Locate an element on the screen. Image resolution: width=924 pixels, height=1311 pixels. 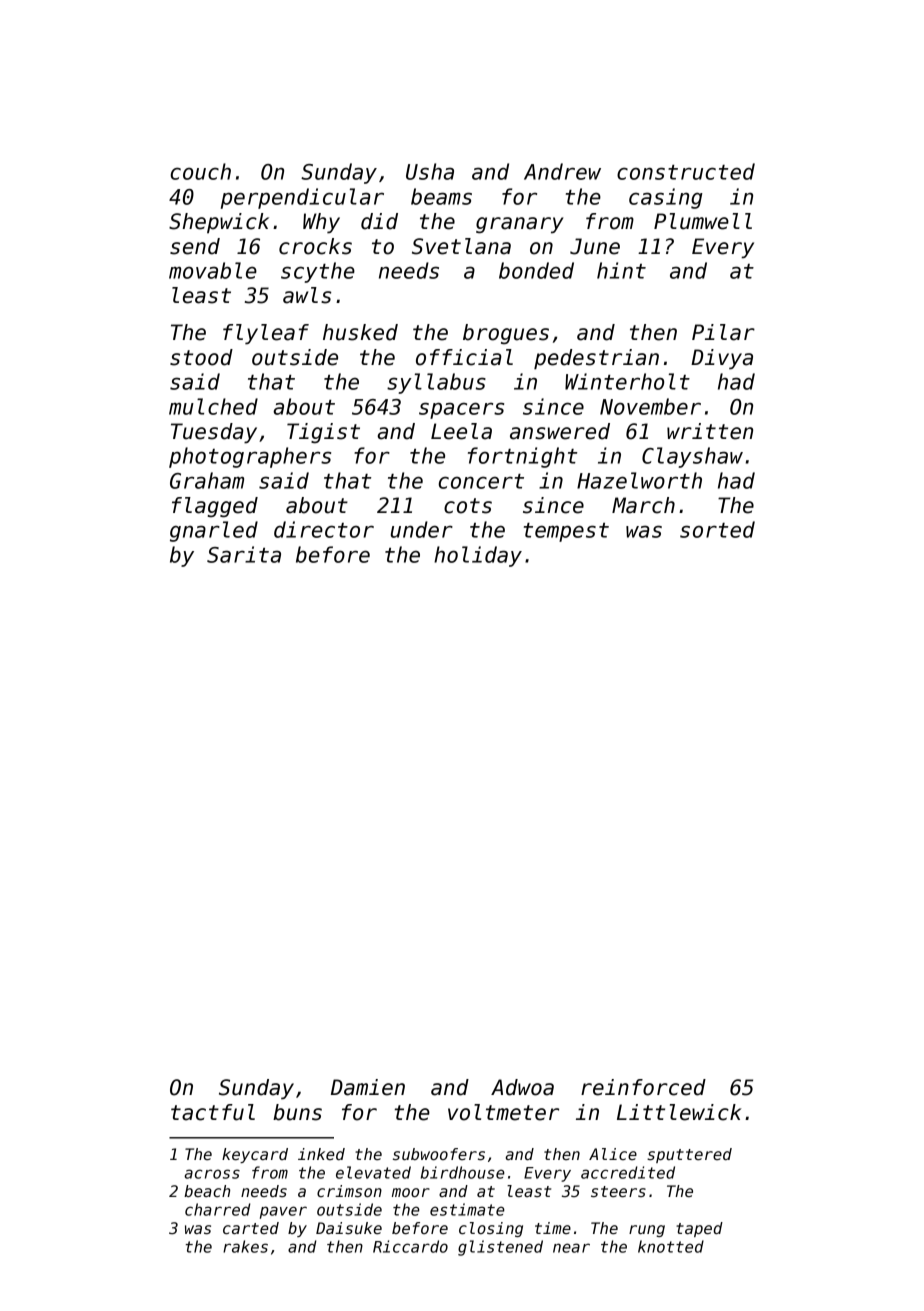
Clayshaw is located at coordinates (692, 457).
